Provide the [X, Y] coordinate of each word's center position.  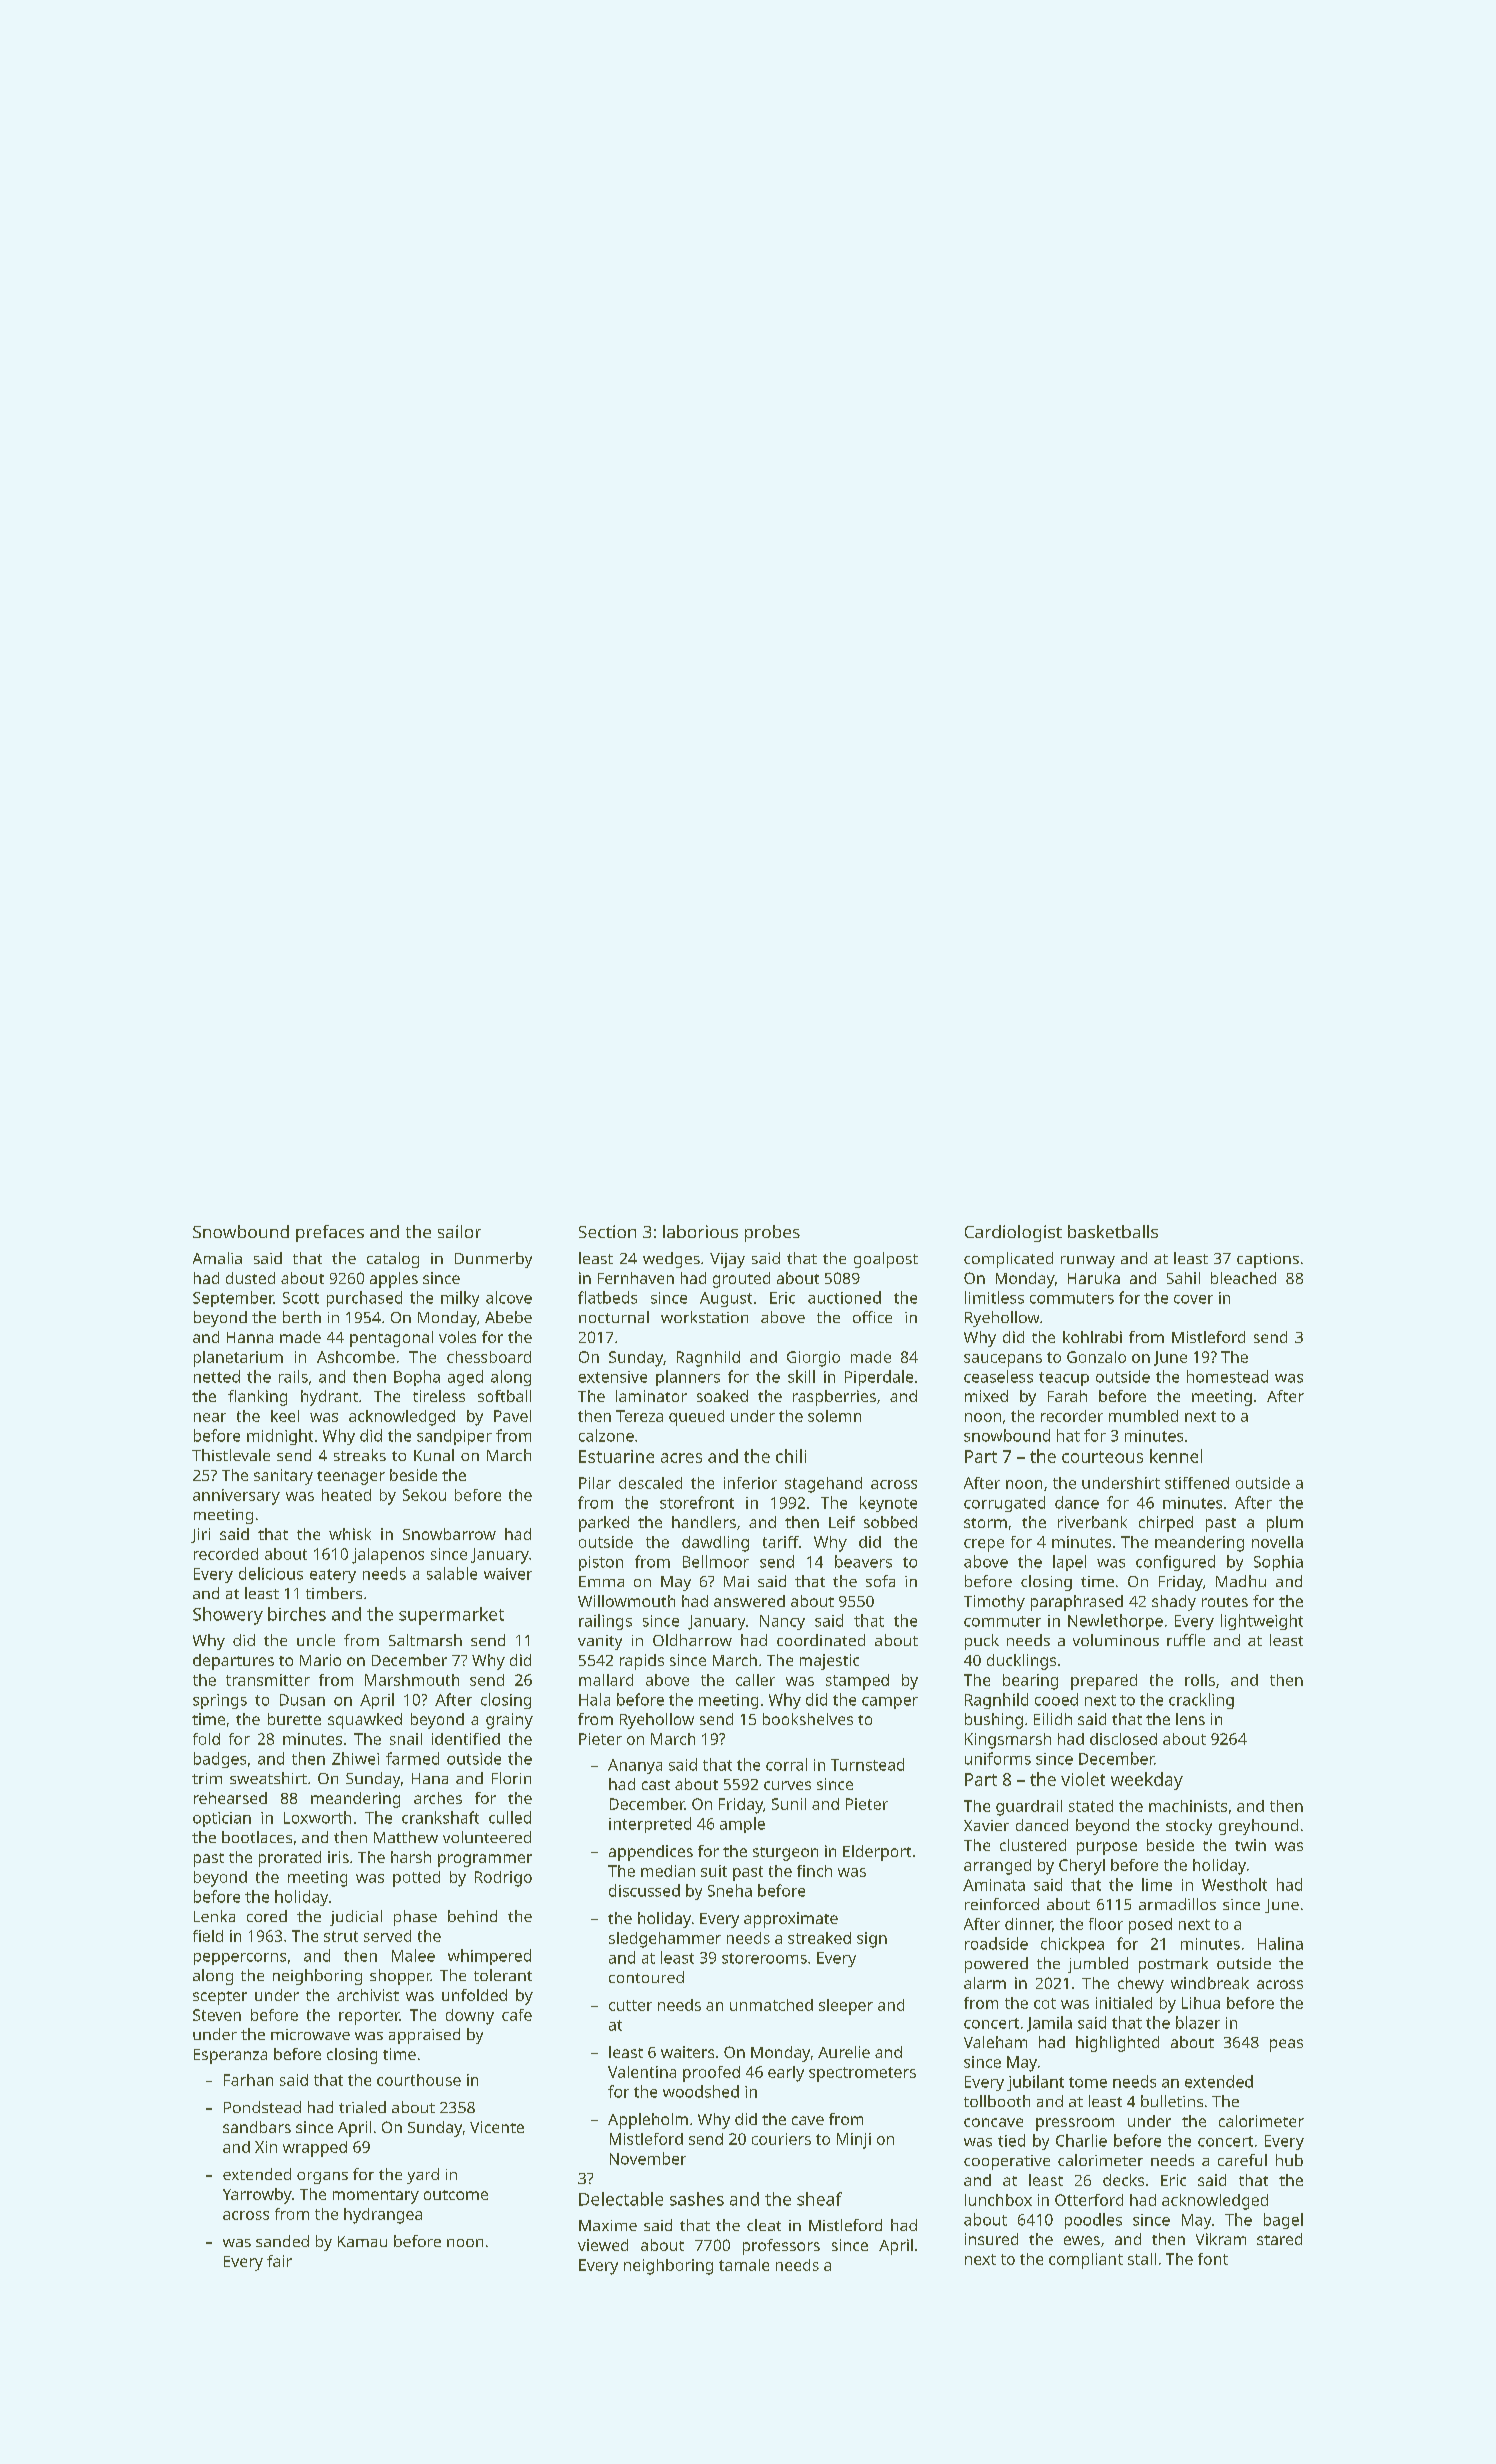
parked [604, 1524]
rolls [1200, 1680]
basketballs [1113, 1231]
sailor [459, 1231]
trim [207, 1778]
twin [1250, 1845]
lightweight [1262, 1622]
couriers [781, 2139]
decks [1123, 2180]
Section [607, 1231]
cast [656, 1785]
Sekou [424, 1495]
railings [605, 1622]
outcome [456, 2195]
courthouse [419, 2080]
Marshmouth [412, 1680]
